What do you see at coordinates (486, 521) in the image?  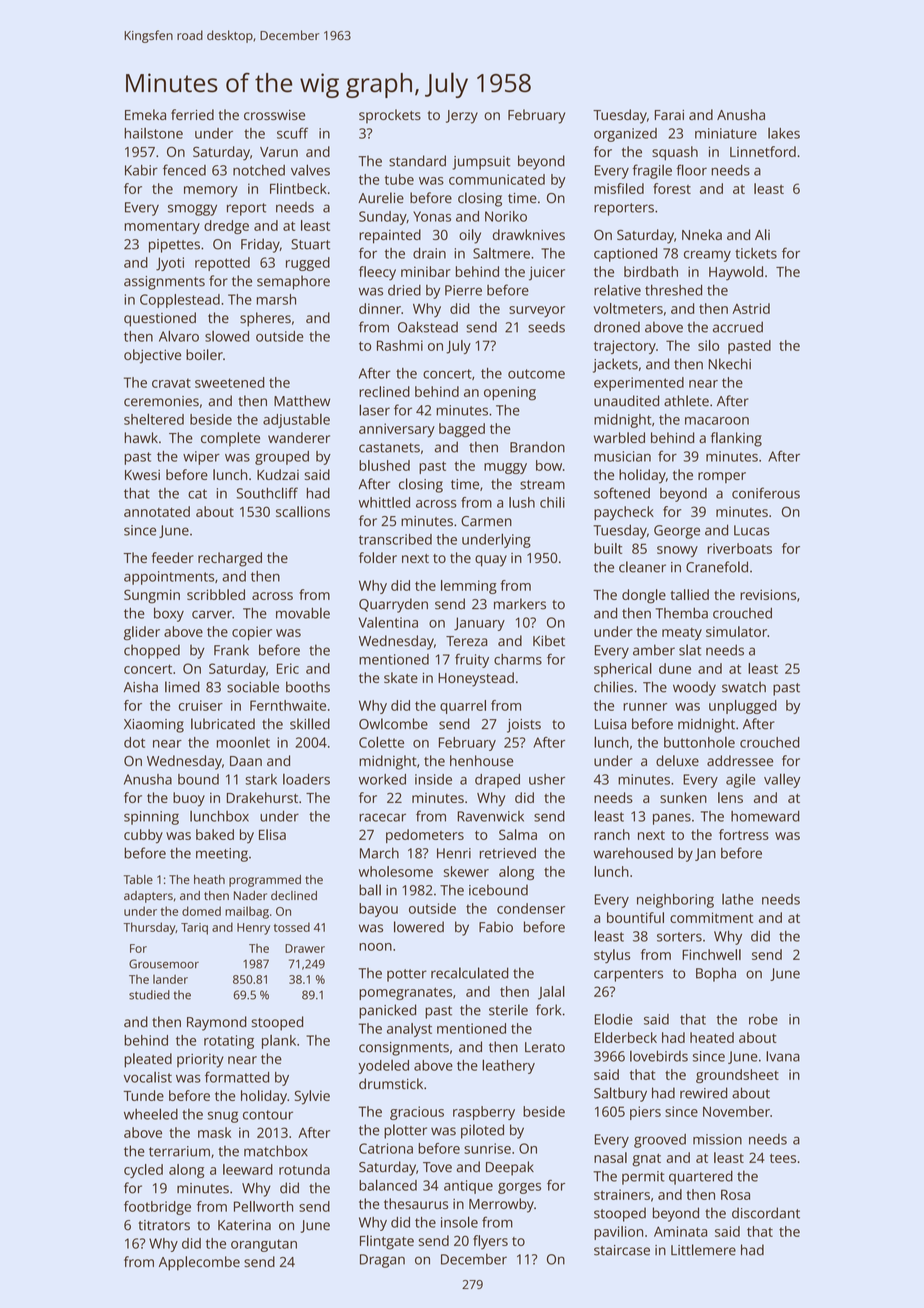 I see `Carmen` at bounding box center [486, 521].
